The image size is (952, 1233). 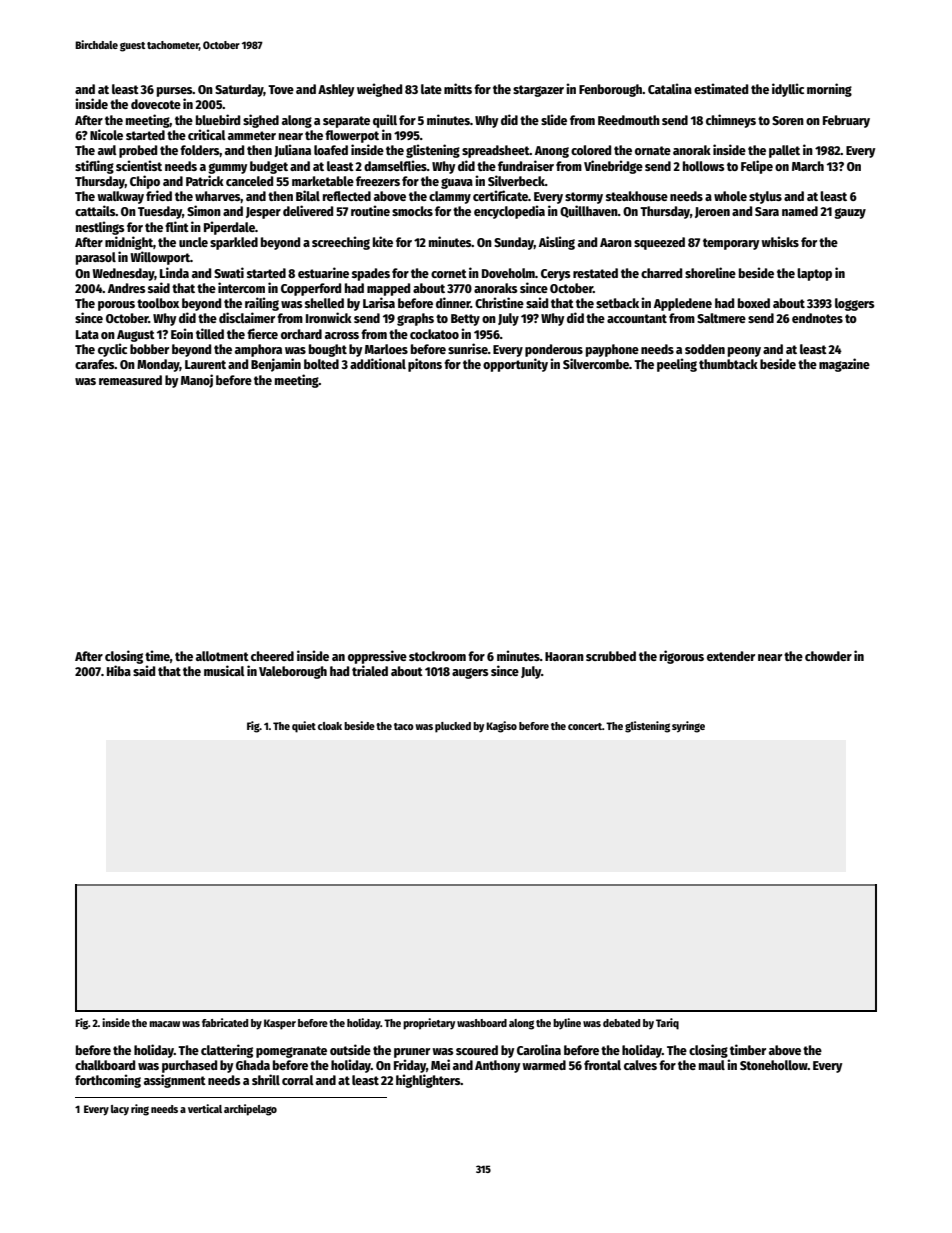 What do you see at coordinates (120, 197) in the screenshot?
I see `walkway` at bounding box center [120, 197].
